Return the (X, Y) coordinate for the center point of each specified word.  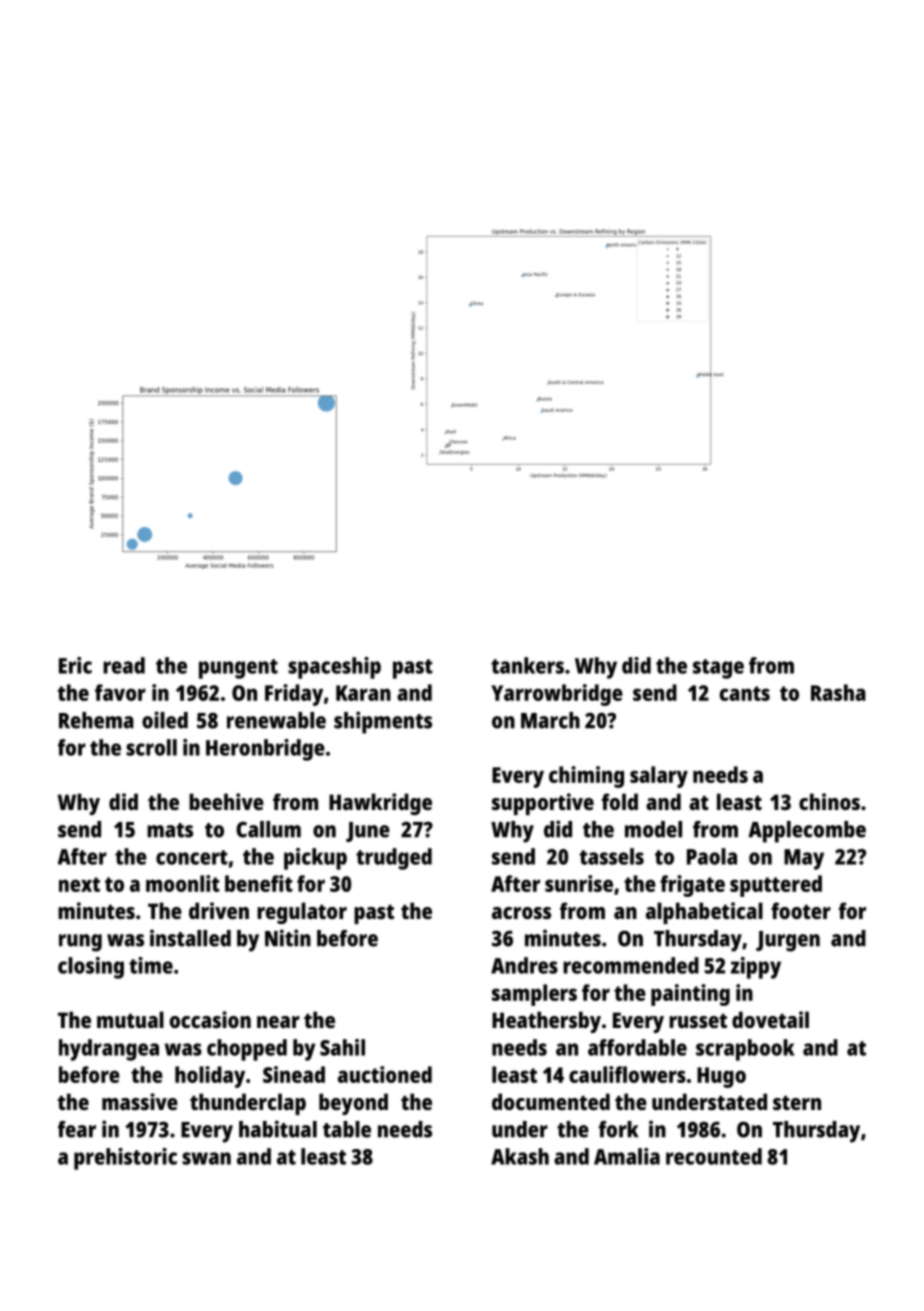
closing (91, 968)
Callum (268, 829)
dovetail (770, 1019)
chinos (829, 801)
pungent (238, 669)
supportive (543, 804)
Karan (363, 693)
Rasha (838, 692)
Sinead (294, 1074)
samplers (534, 995)
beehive (226, 801)
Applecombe (807, 832)
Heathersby (546, 1022)
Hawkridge (380, 804)
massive (140, 1101)
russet (698, 1020)
